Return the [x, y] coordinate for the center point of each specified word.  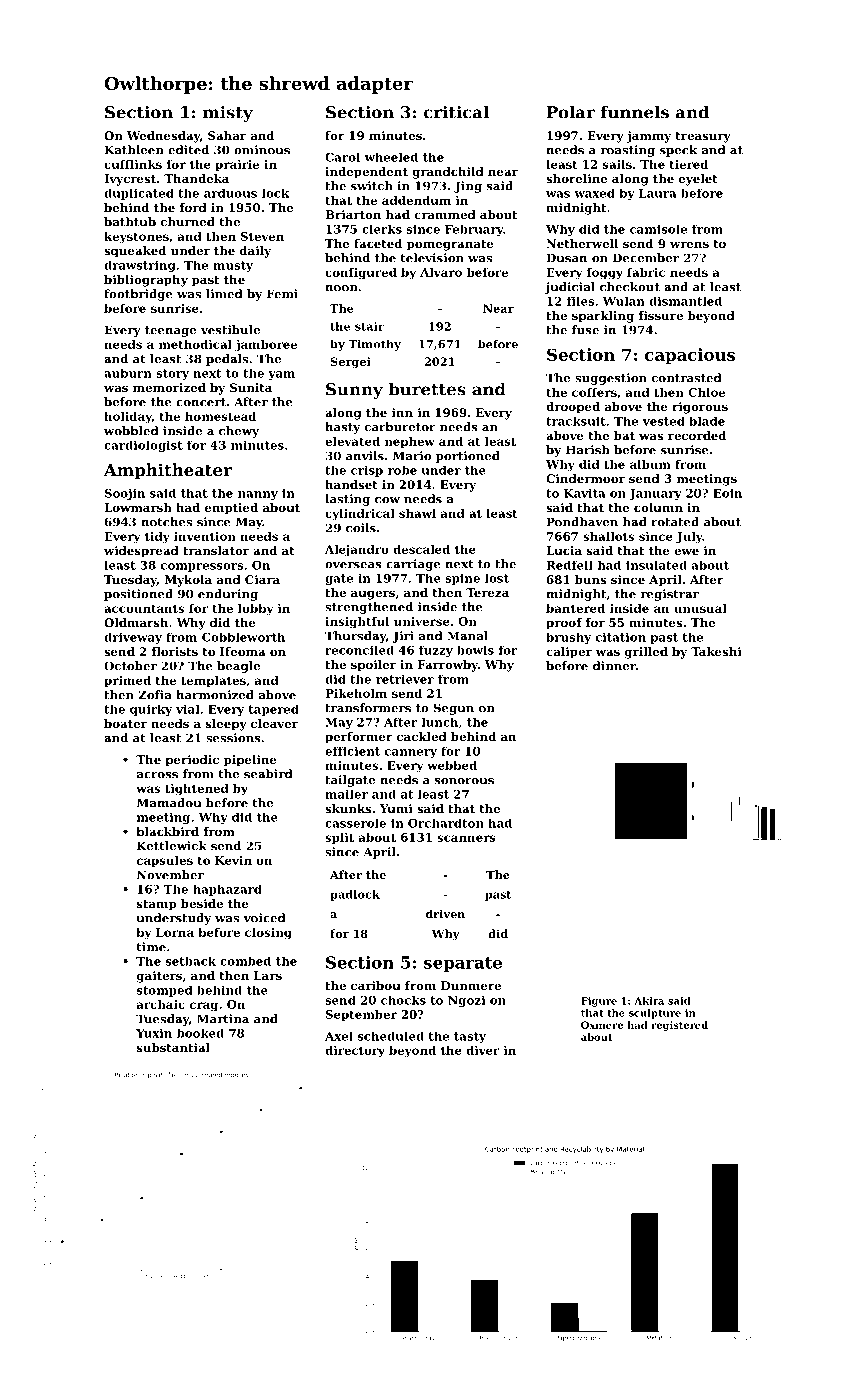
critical [456, 112]
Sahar [227, 135]
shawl [417, 513]
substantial [173, 1047]
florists [175, 651]
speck [678, 151]
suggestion [611, 379]
